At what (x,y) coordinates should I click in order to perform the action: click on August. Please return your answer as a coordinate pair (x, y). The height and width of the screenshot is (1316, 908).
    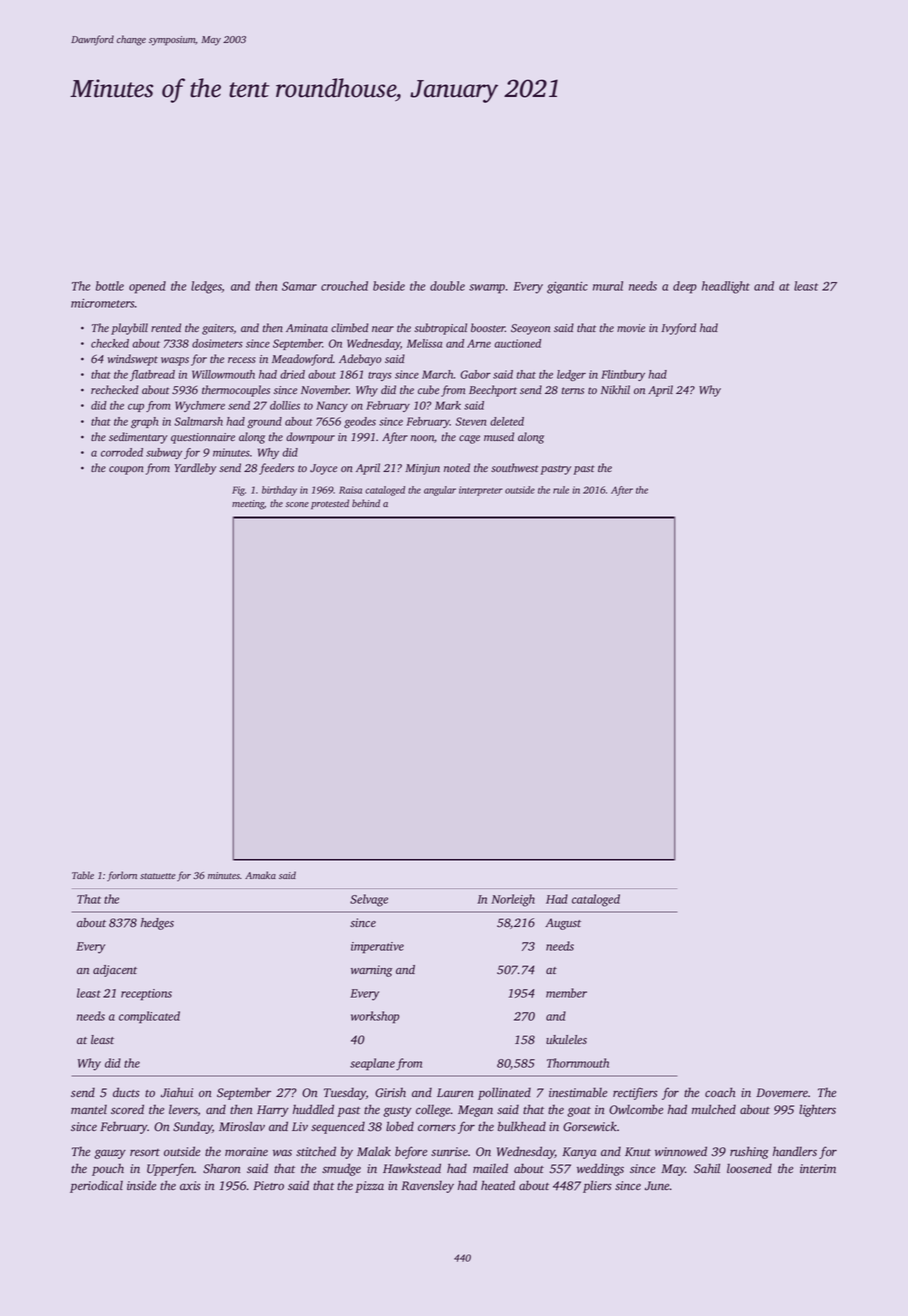
    Looking at the image, I should click on (563, 924).
